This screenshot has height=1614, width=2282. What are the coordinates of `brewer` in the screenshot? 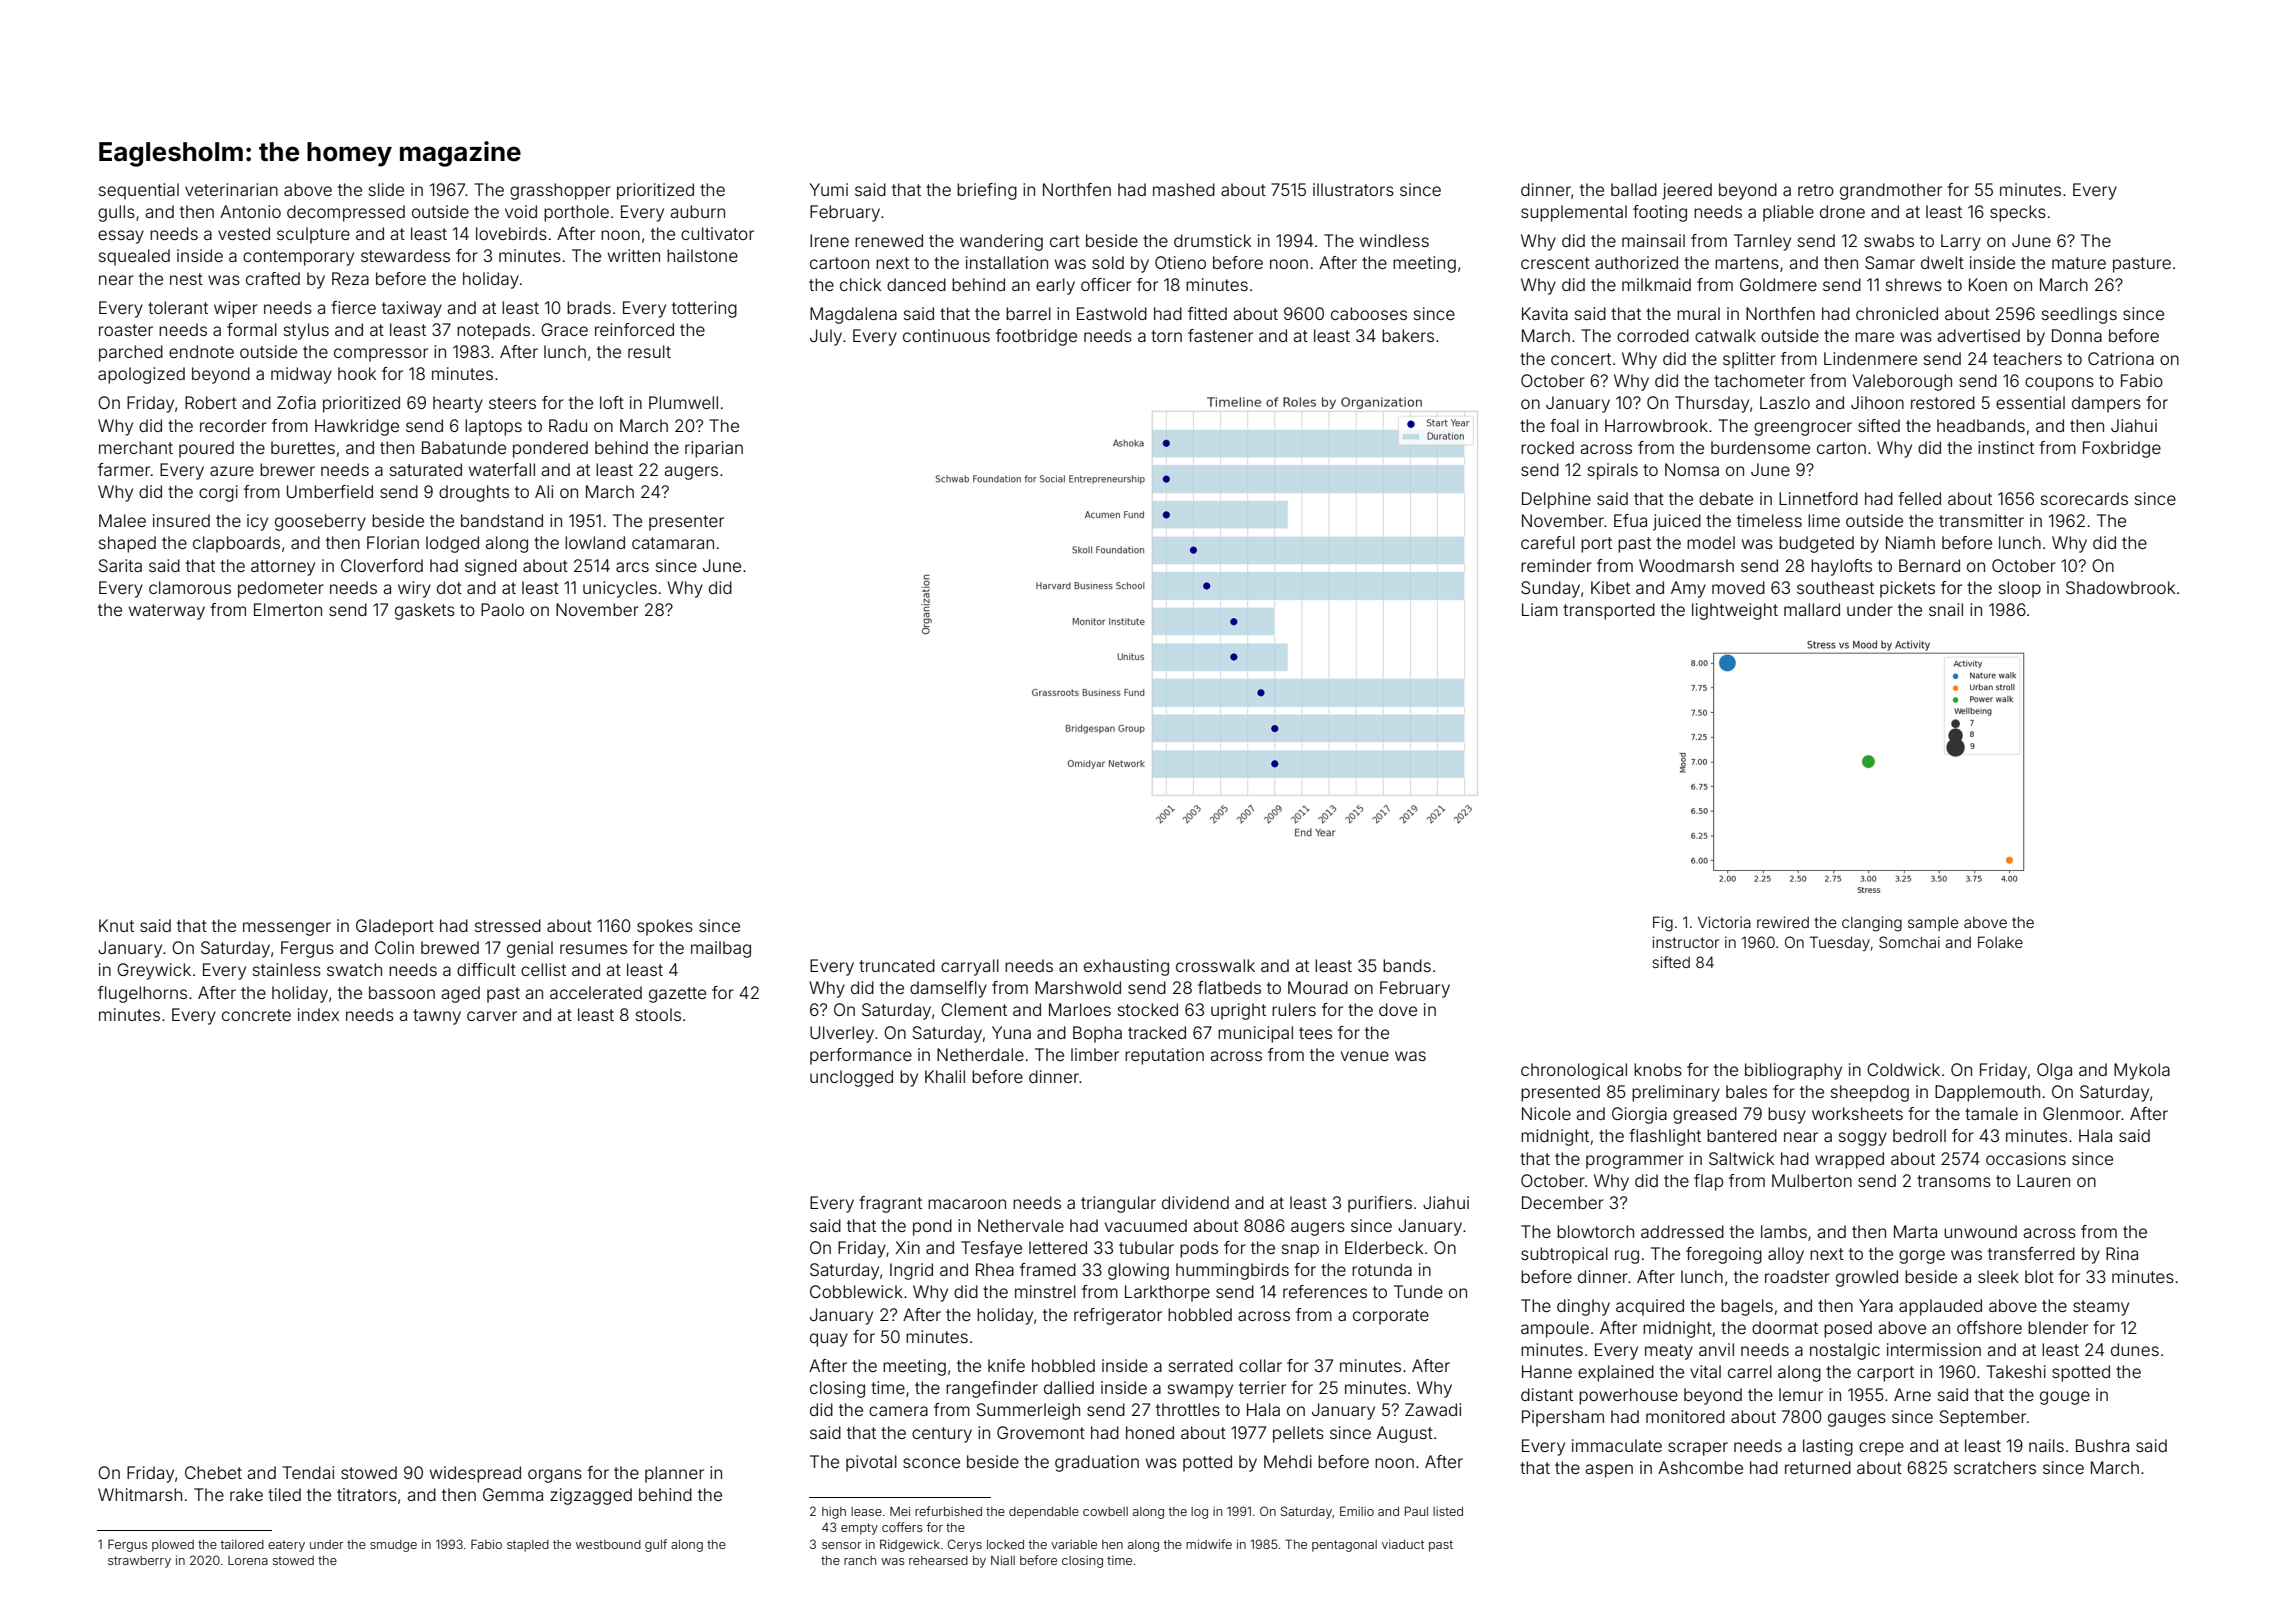 It's located at (287, 469).
